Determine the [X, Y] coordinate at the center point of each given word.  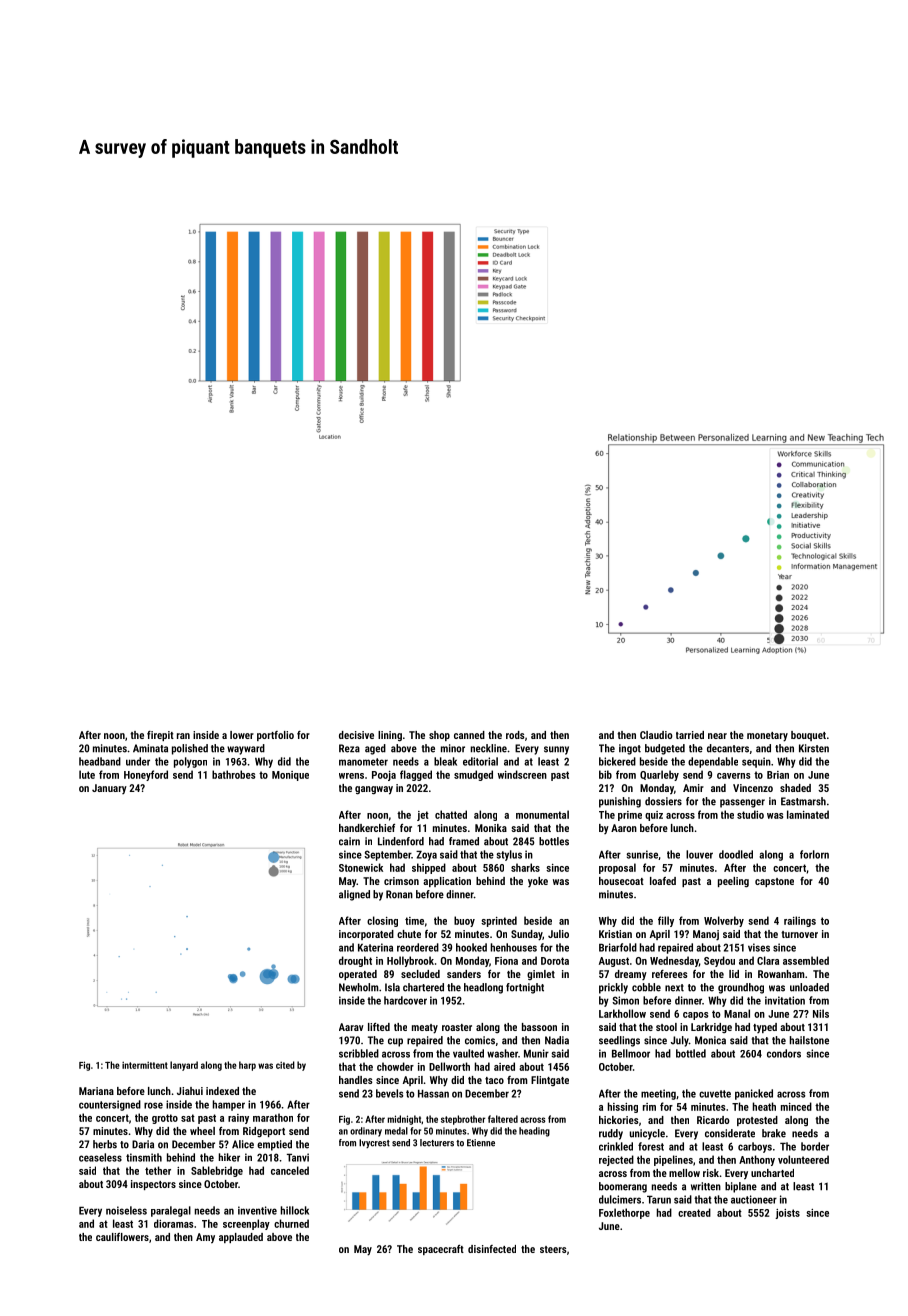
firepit [160, 736]
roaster [457, 1027]
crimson [401, 881]
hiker [229, 1157]
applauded [241, 1238]
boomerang [623, 1187]
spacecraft [441, 1250]
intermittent [145, 1065]
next [674, 988]
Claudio [656, 735]
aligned [354, 895]
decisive [356, 735]
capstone [774, 882]
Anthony [757, 1160]
